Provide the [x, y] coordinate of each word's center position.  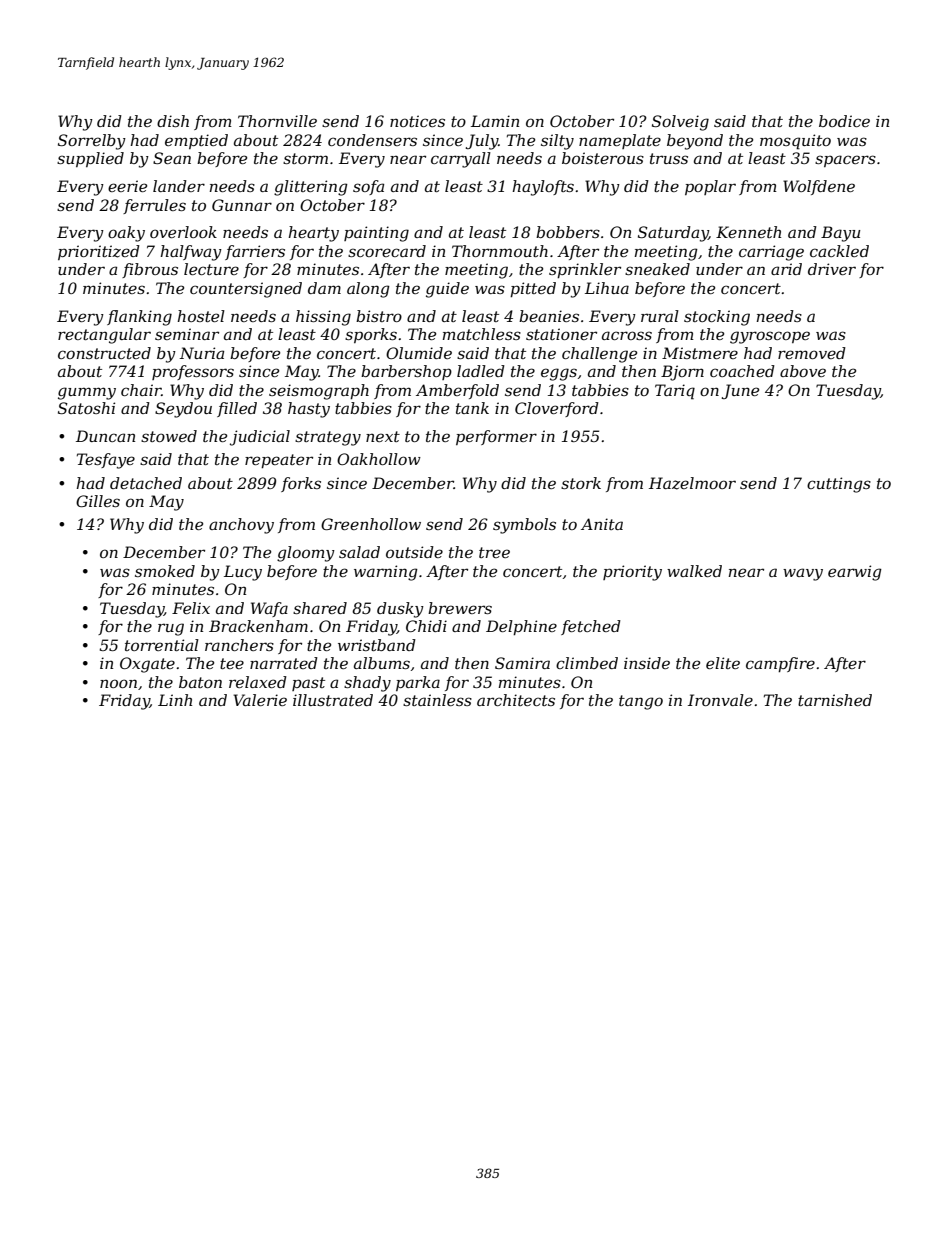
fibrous [150, 270]
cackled [839, 251]
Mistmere [700, 353]
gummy [87, 393]
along [368, 290]
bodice [844, 121]
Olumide [419, 353]
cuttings [839, 485]
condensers [372, 140]
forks [301, 484]
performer [496, 437]
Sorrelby [92, 142]
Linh [175, 700]
